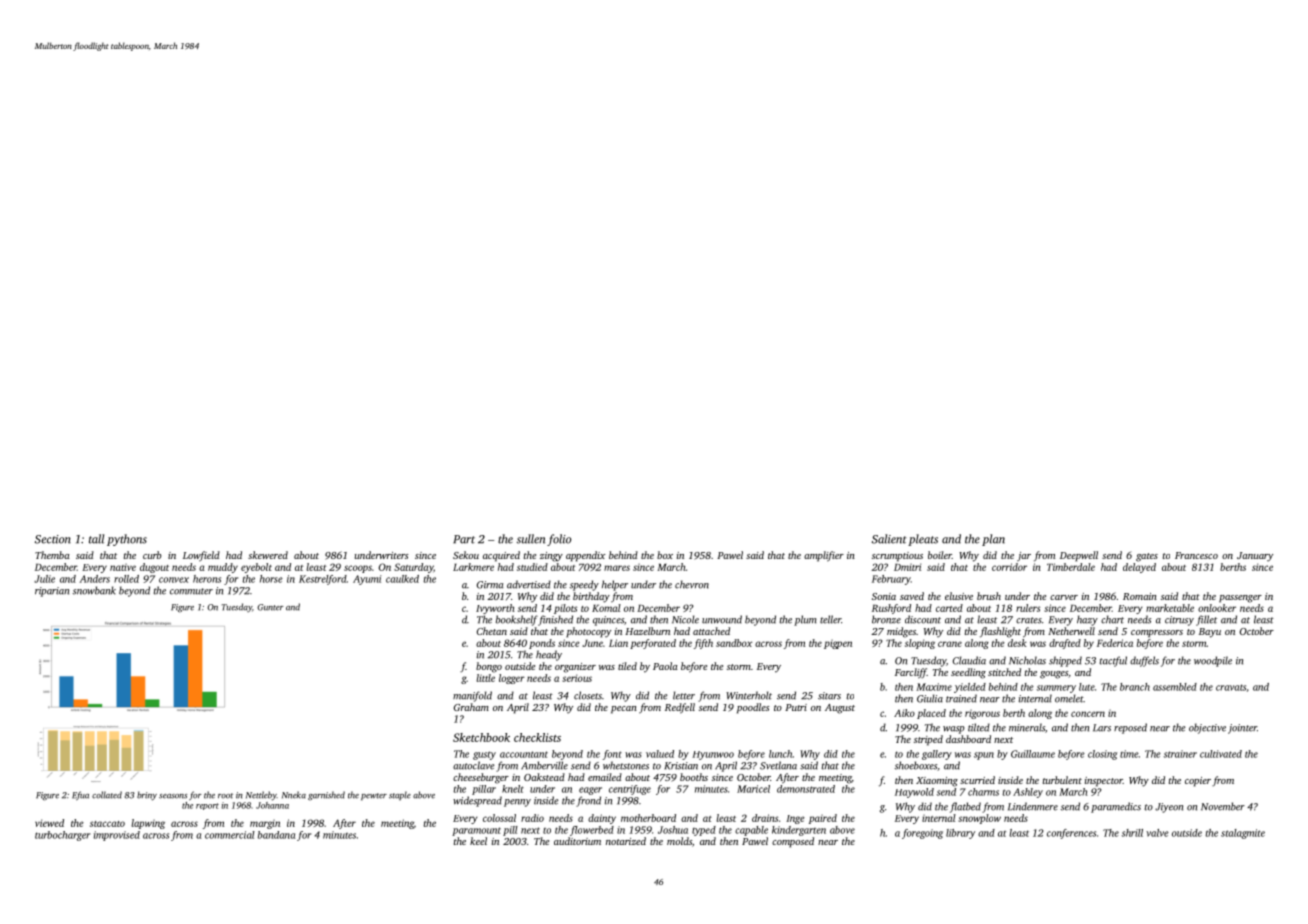 This screenshot has width=1308, height=924. What do you see at coordinates (492, 631) in the screenshot?
I see `Chetan` at bounding box center [492, 631].
